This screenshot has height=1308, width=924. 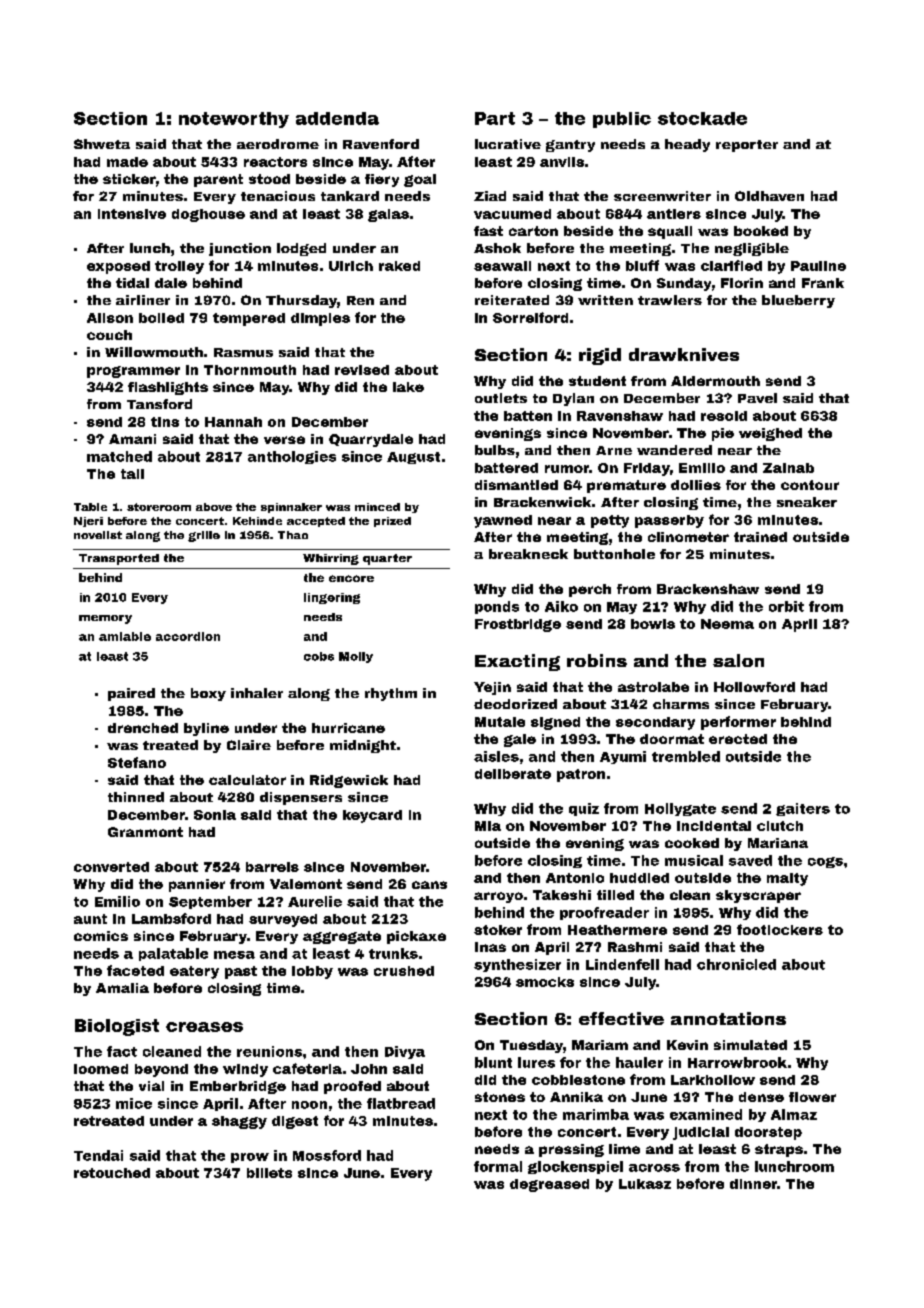 I want to click on Ziad, so click(x=490, y=196).
